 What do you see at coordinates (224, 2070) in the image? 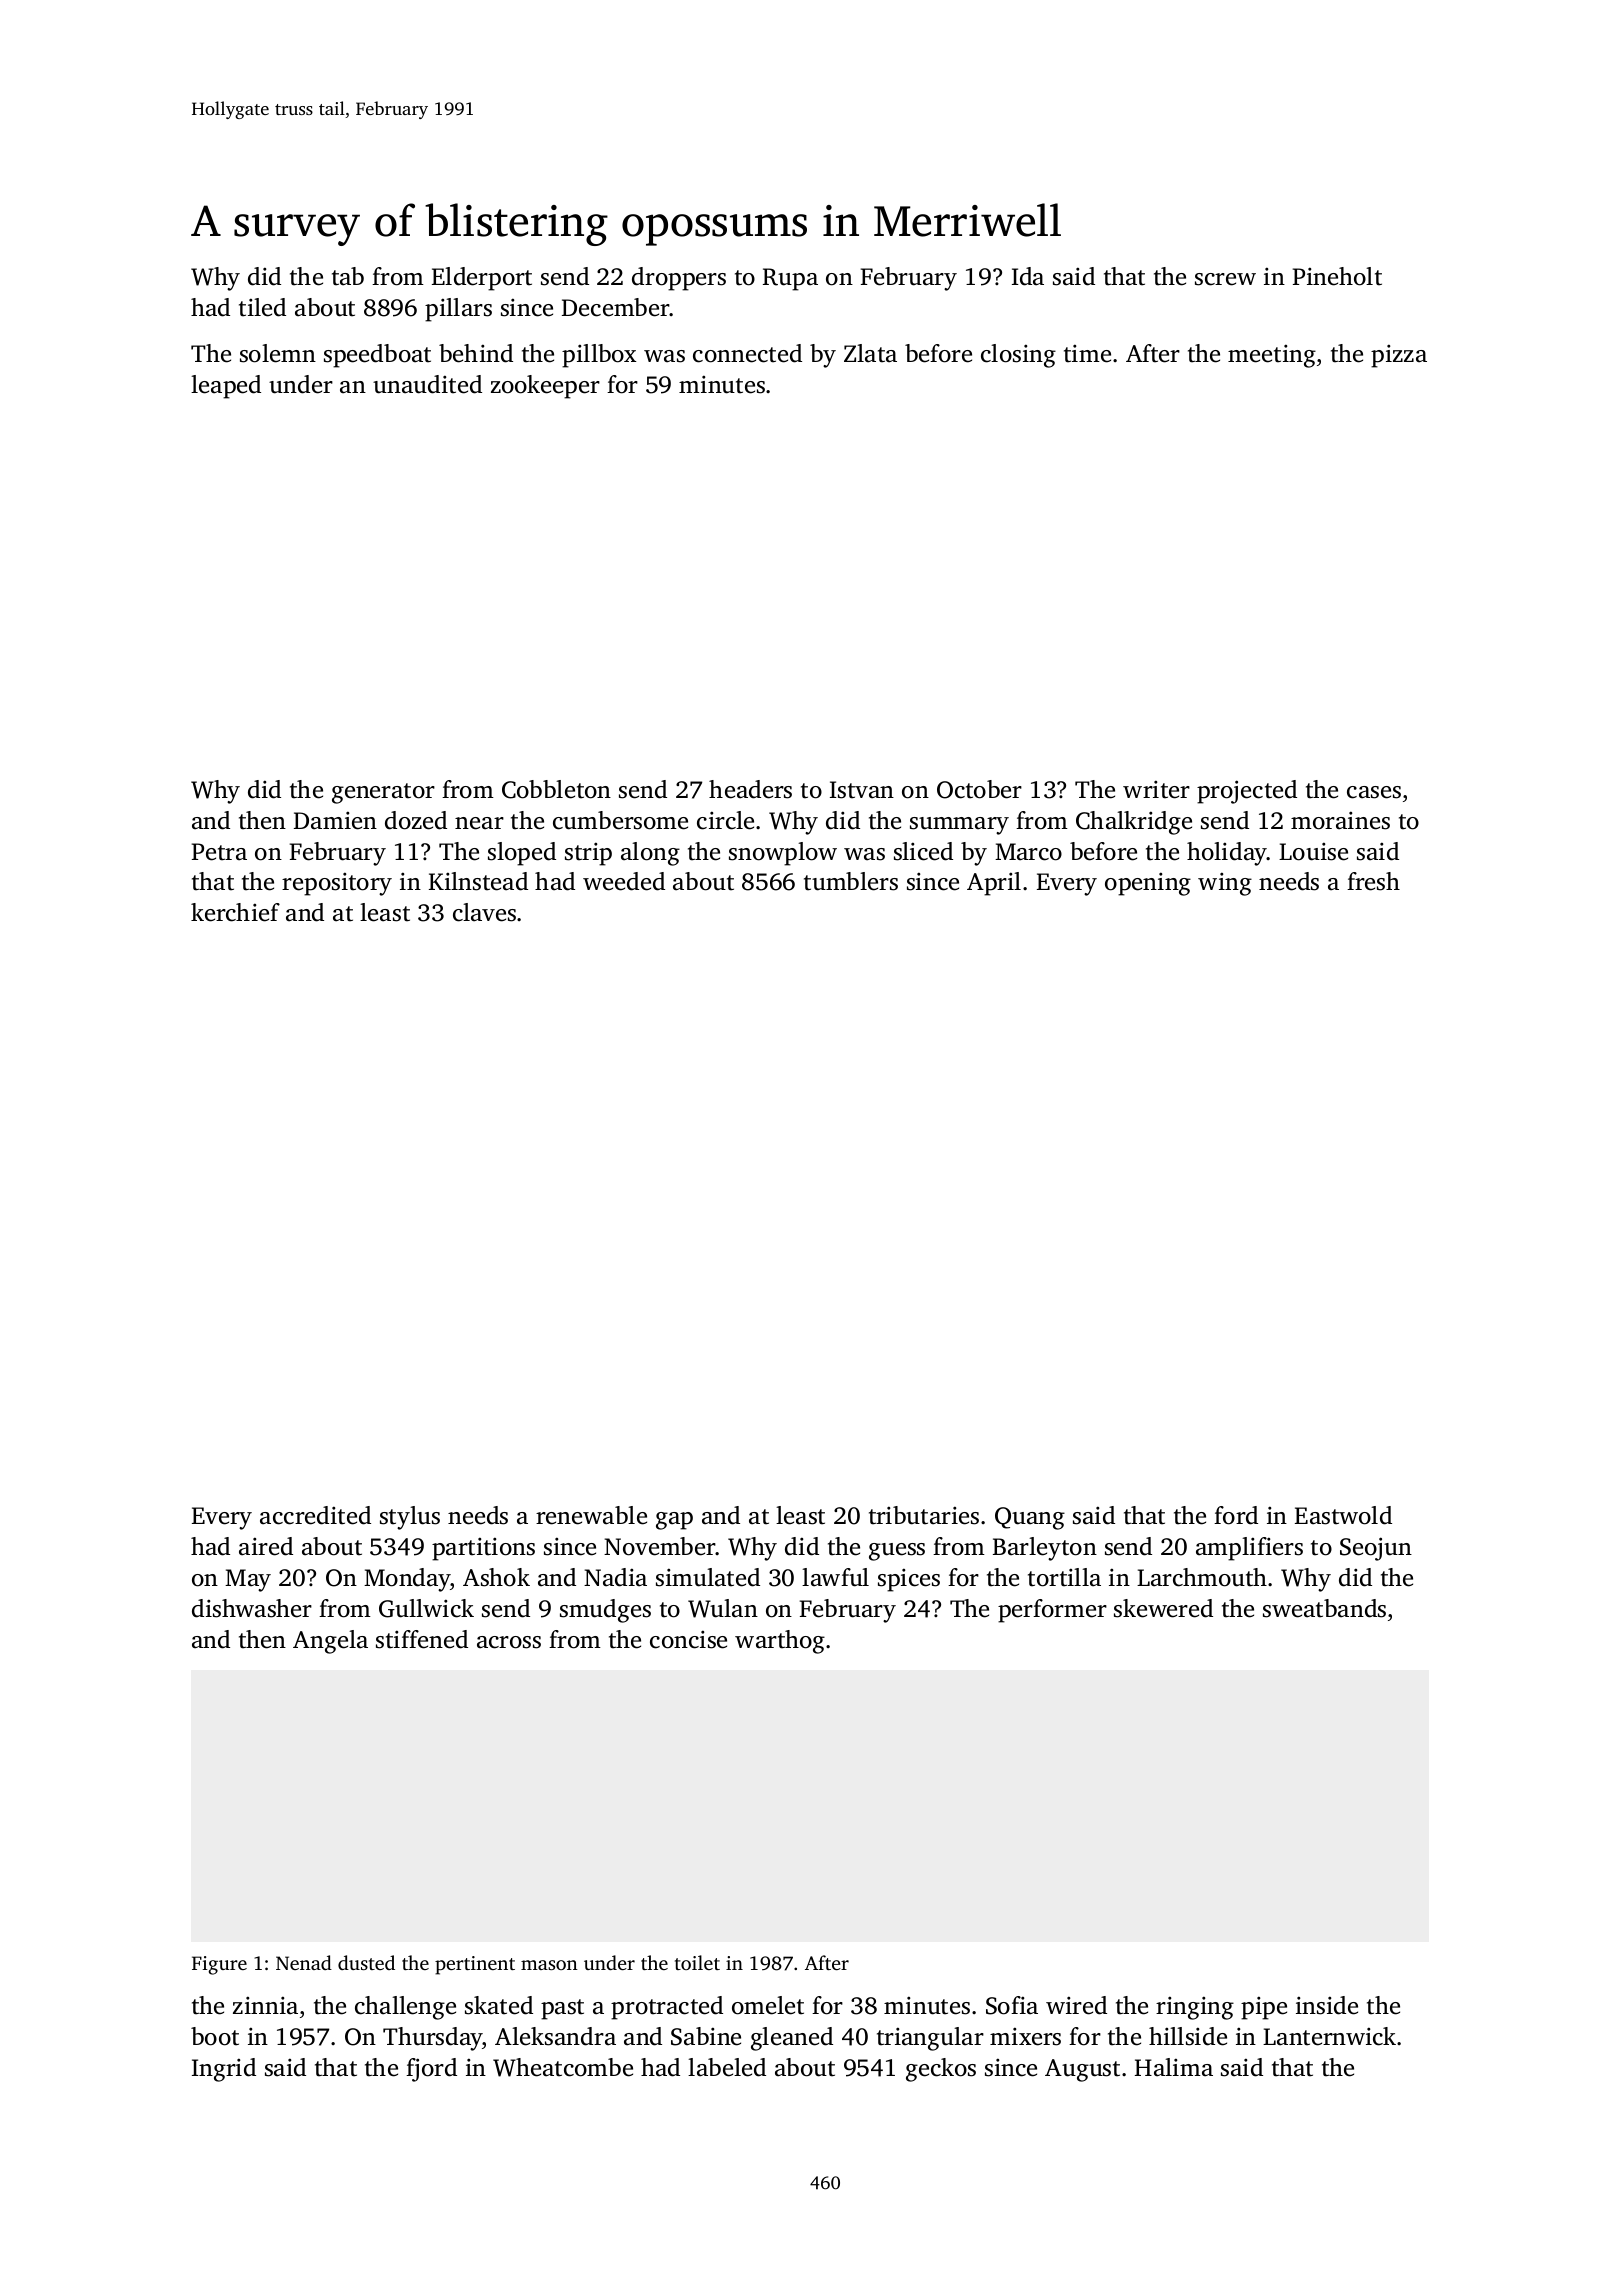
I see `Ingrid` at bounding box center [224, 2070].
